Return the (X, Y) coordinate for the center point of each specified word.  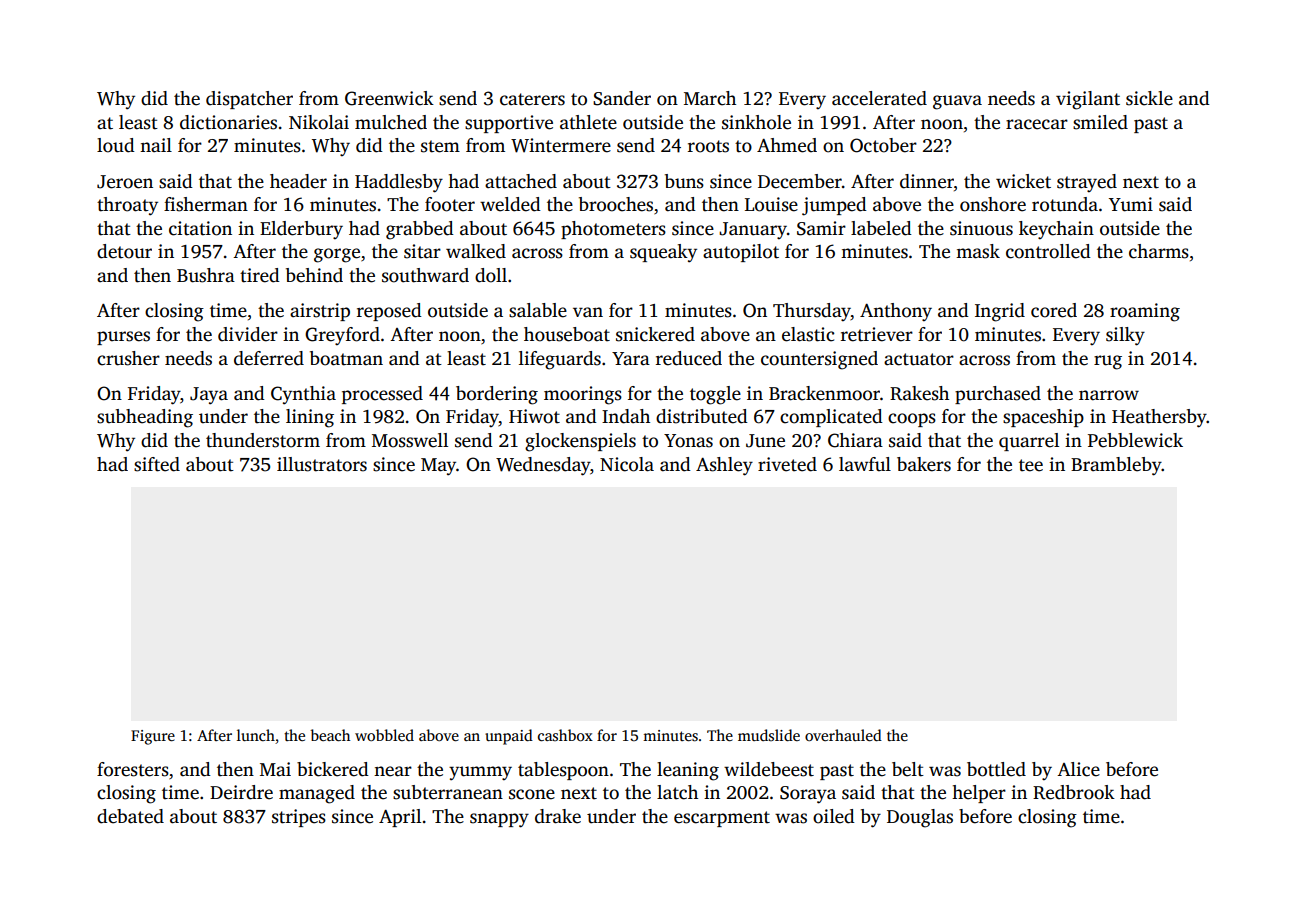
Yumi (1131, 204)
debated (130, 816)
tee (1031, 465)
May (438, 467)
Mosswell (410, 440)
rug (1108, 362)
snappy (499, 820)
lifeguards (560, 360)
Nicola (627, 464)
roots (708, 146)
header (298, 181)
